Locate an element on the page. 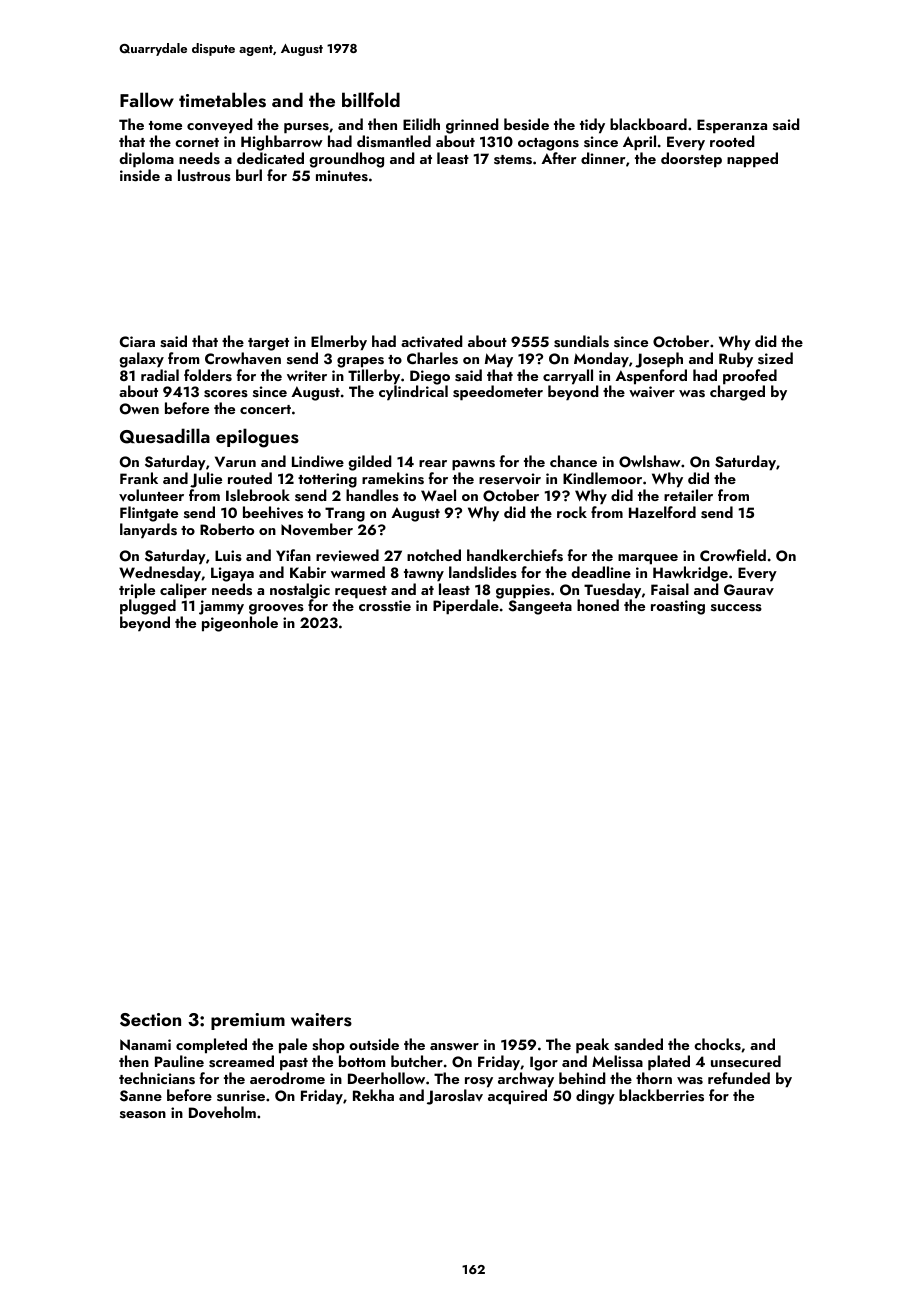  galaxy is located at coordinates (141, 360).
